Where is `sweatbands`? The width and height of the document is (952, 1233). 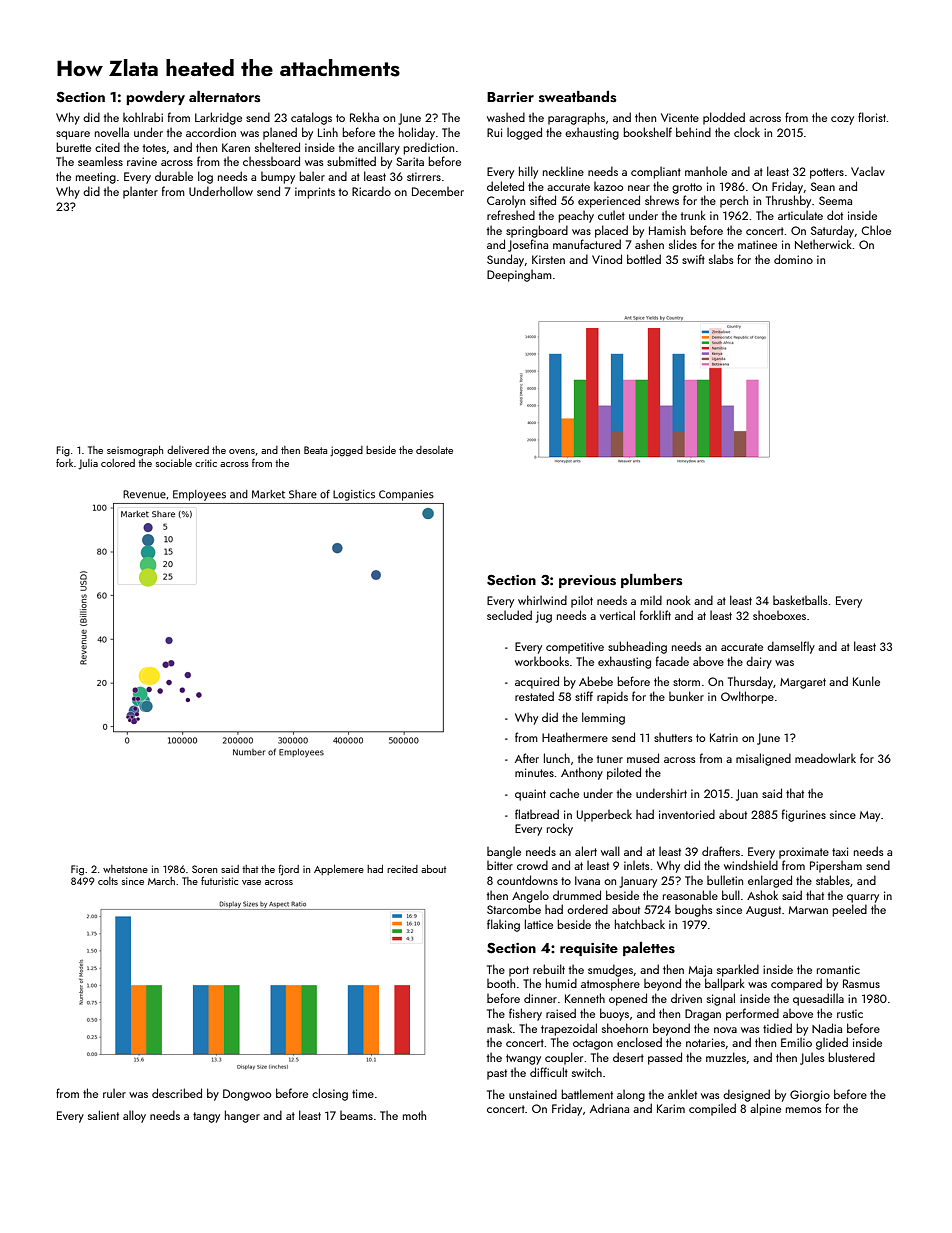
sweatbands is located at coordinates (577, 97).
